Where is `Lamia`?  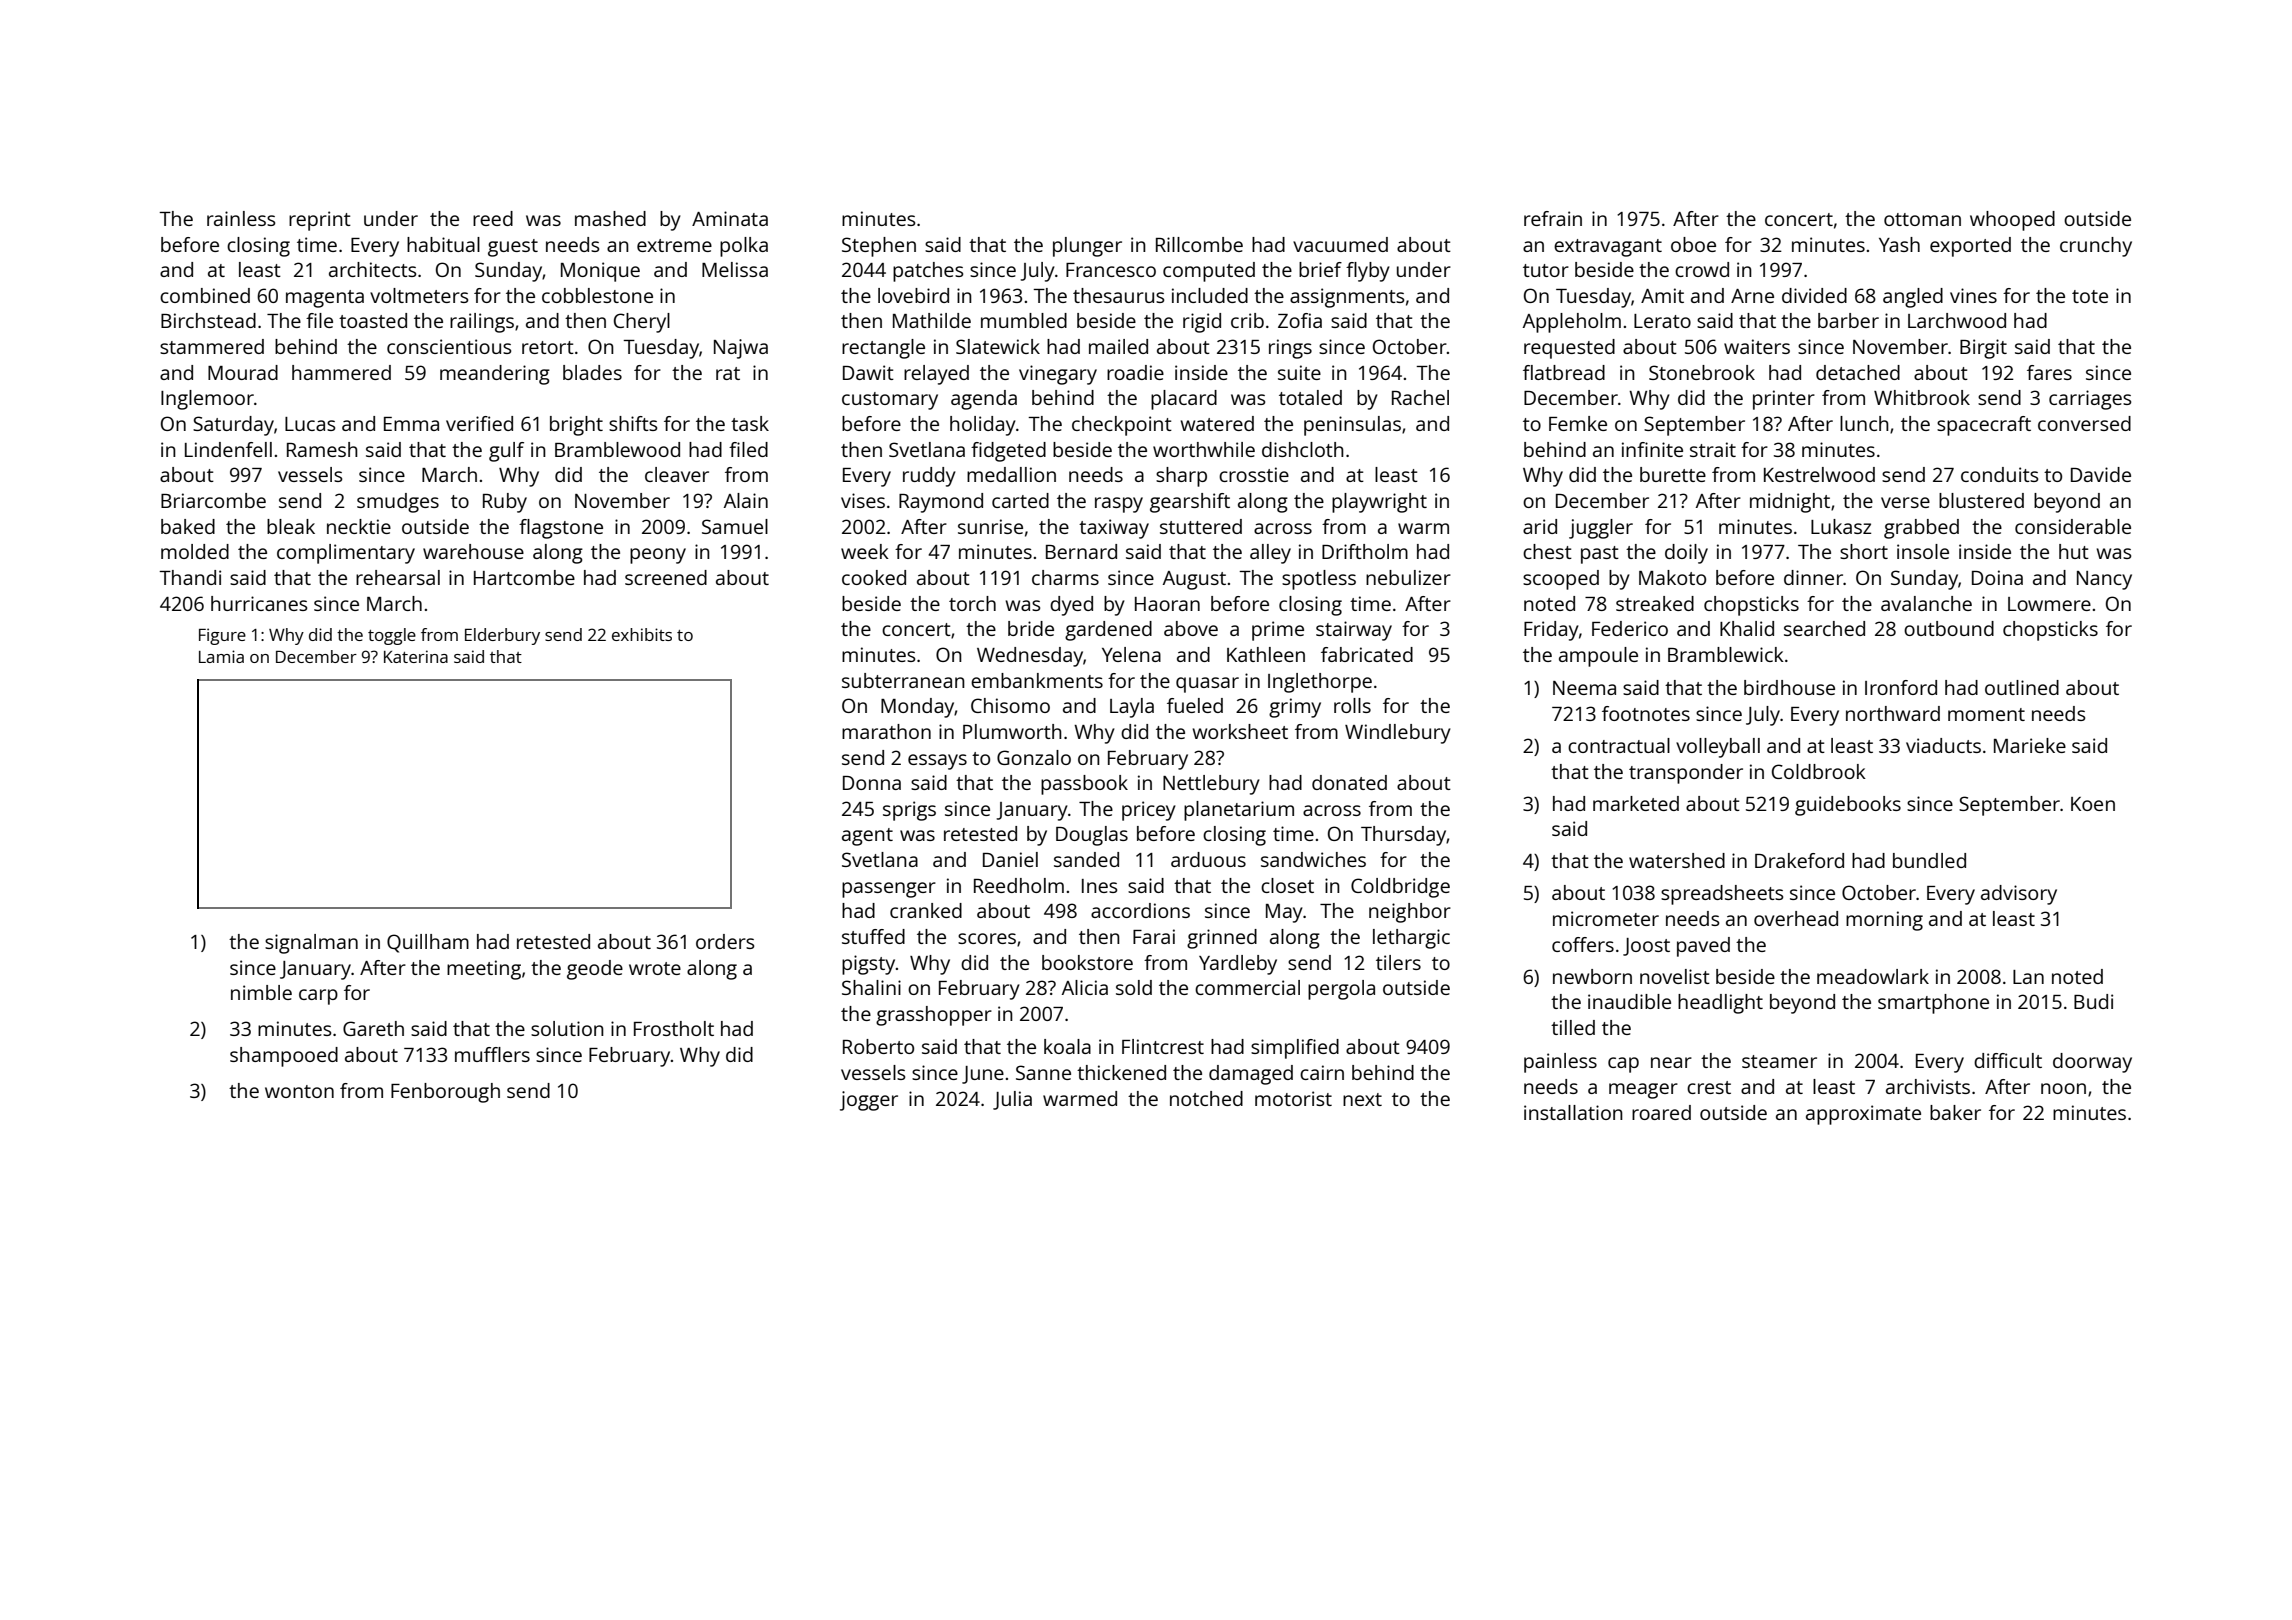 Lamia is located at coordinates (221, 656).
